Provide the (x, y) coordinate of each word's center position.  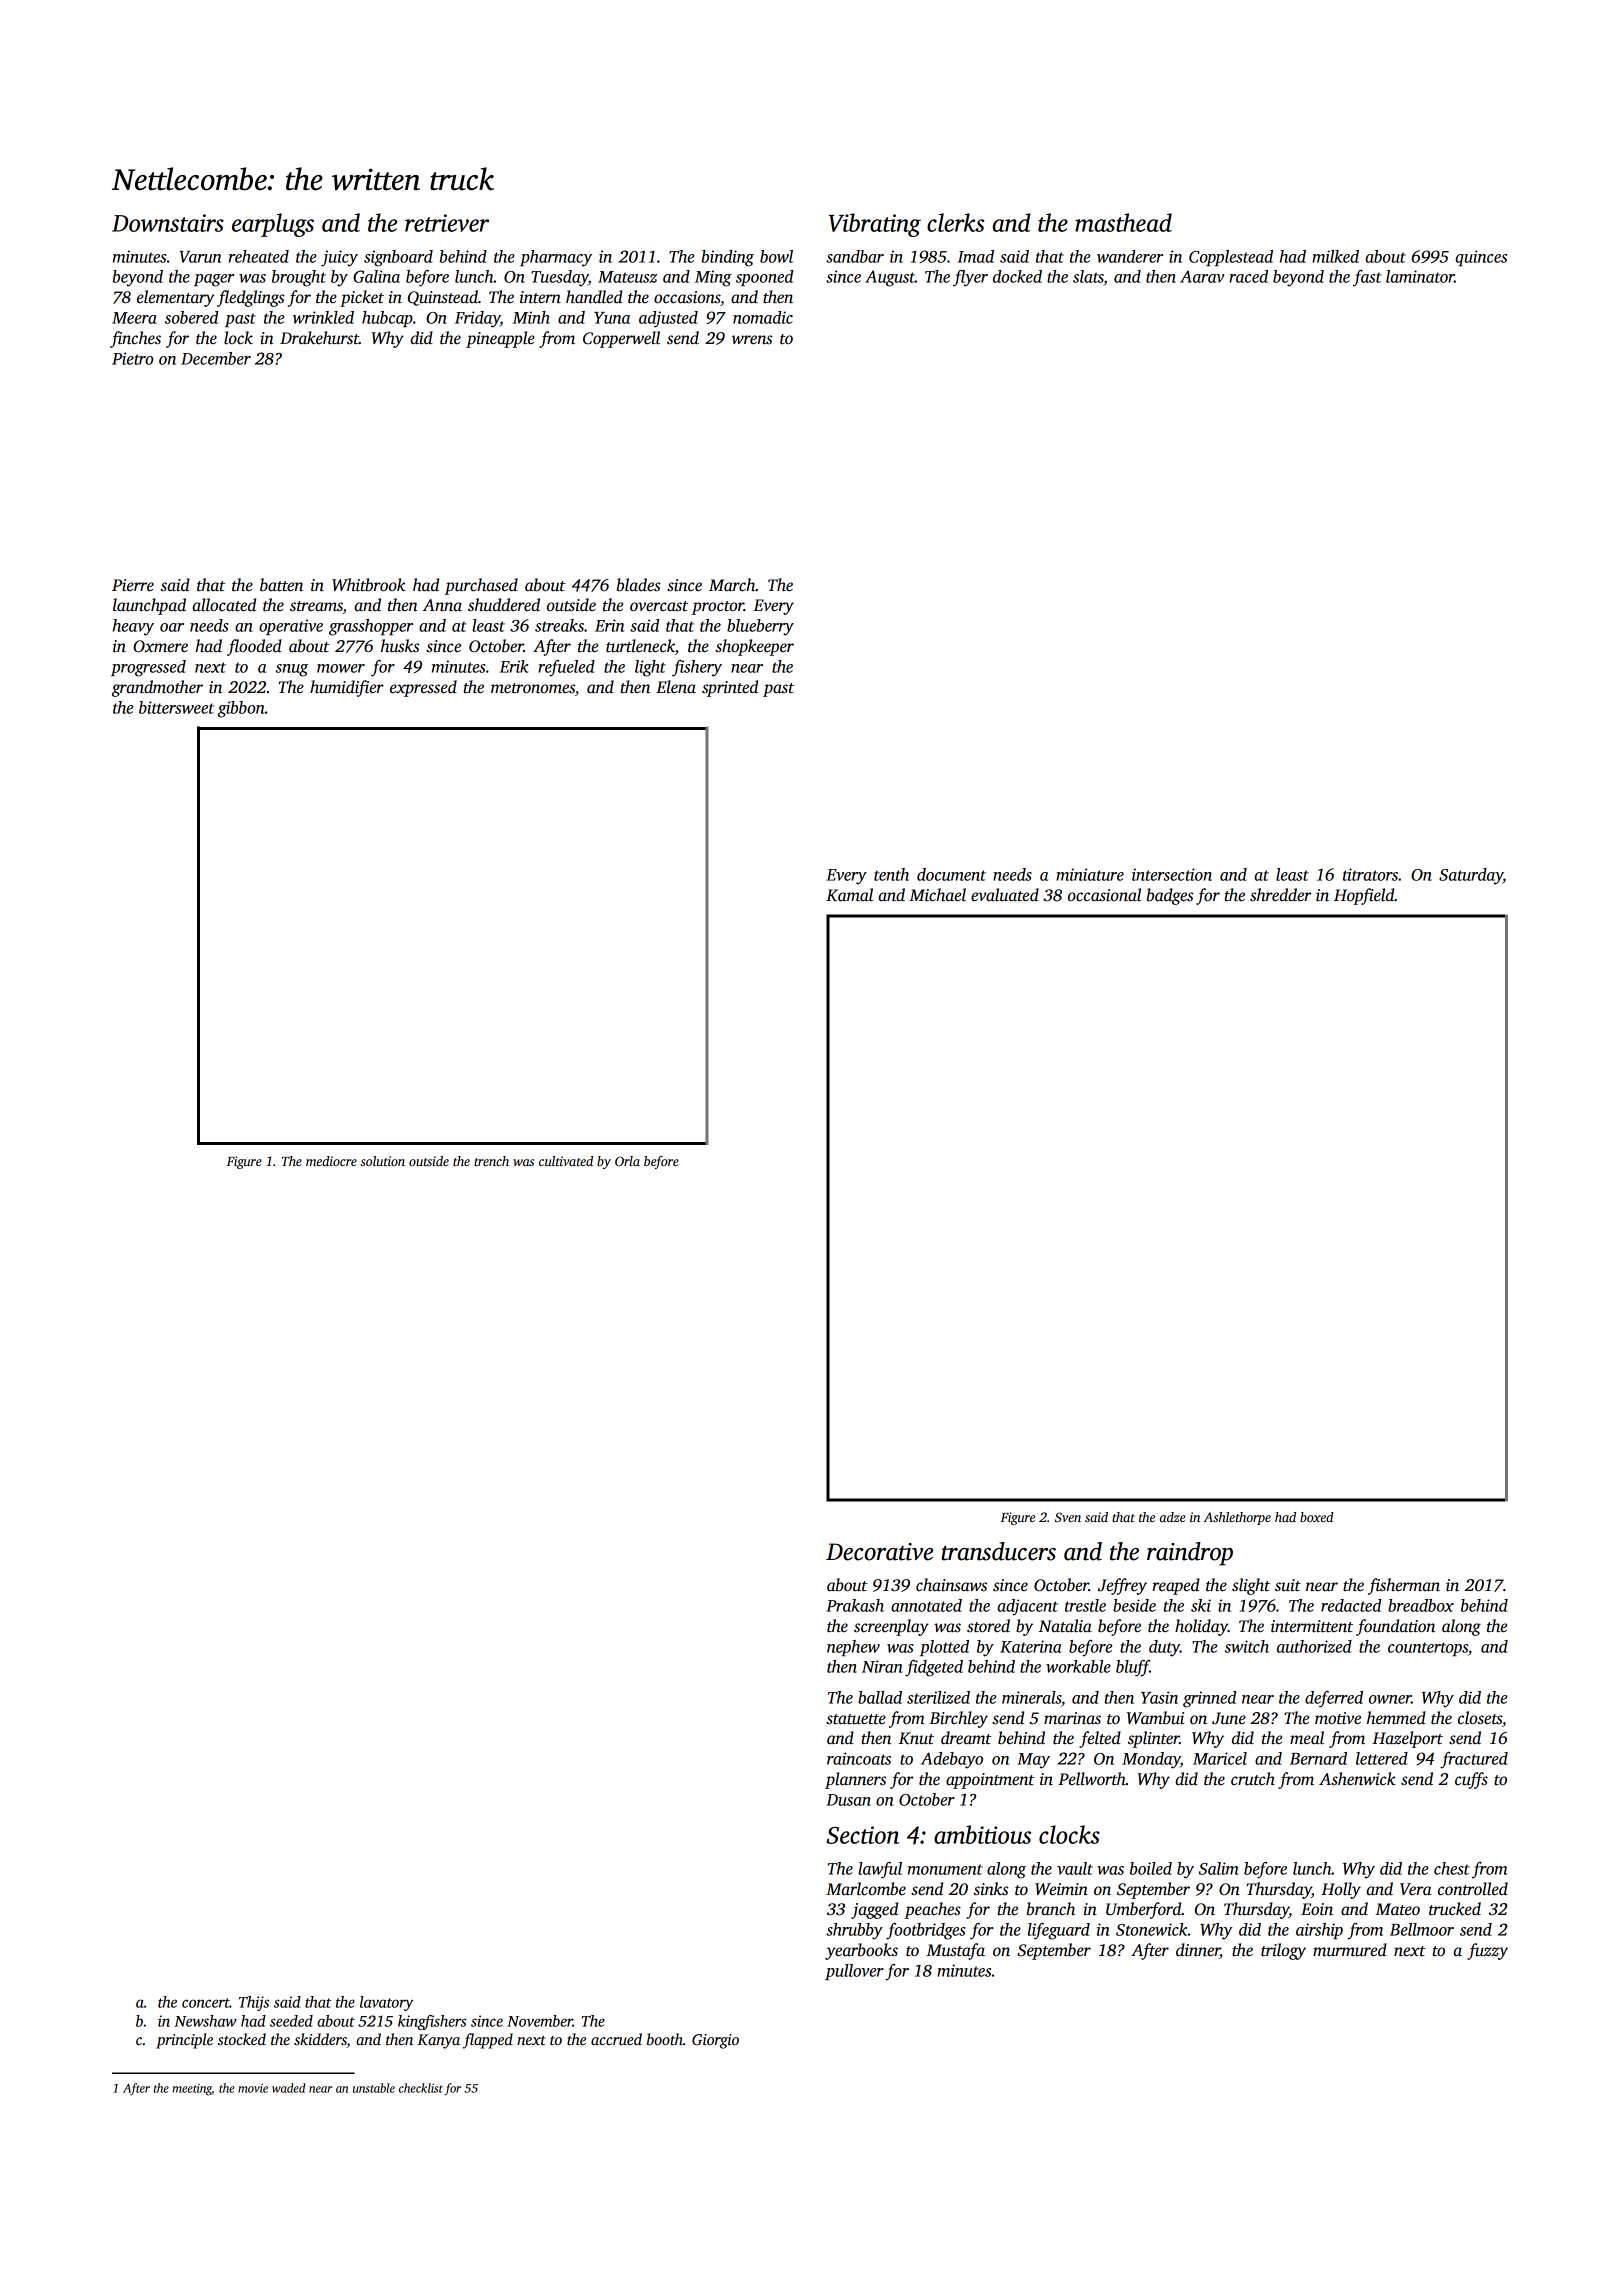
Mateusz (627, 277)
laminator (1420, 276)
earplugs (273, 225)
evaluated (1005, 895)
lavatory (386, 2003)
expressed (423, 688)
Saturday (1471, 876)
